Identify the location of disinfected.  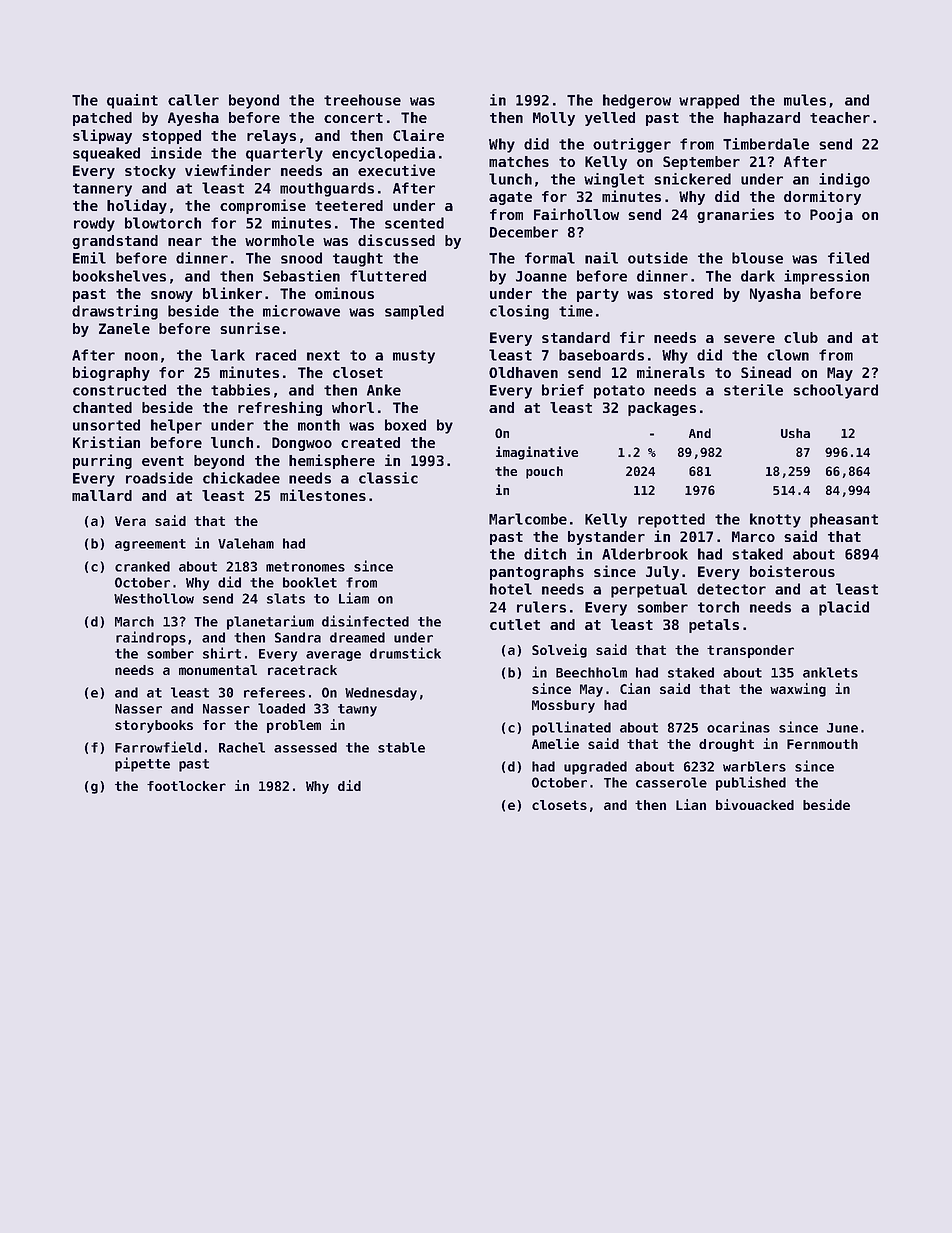
(365, 621).
